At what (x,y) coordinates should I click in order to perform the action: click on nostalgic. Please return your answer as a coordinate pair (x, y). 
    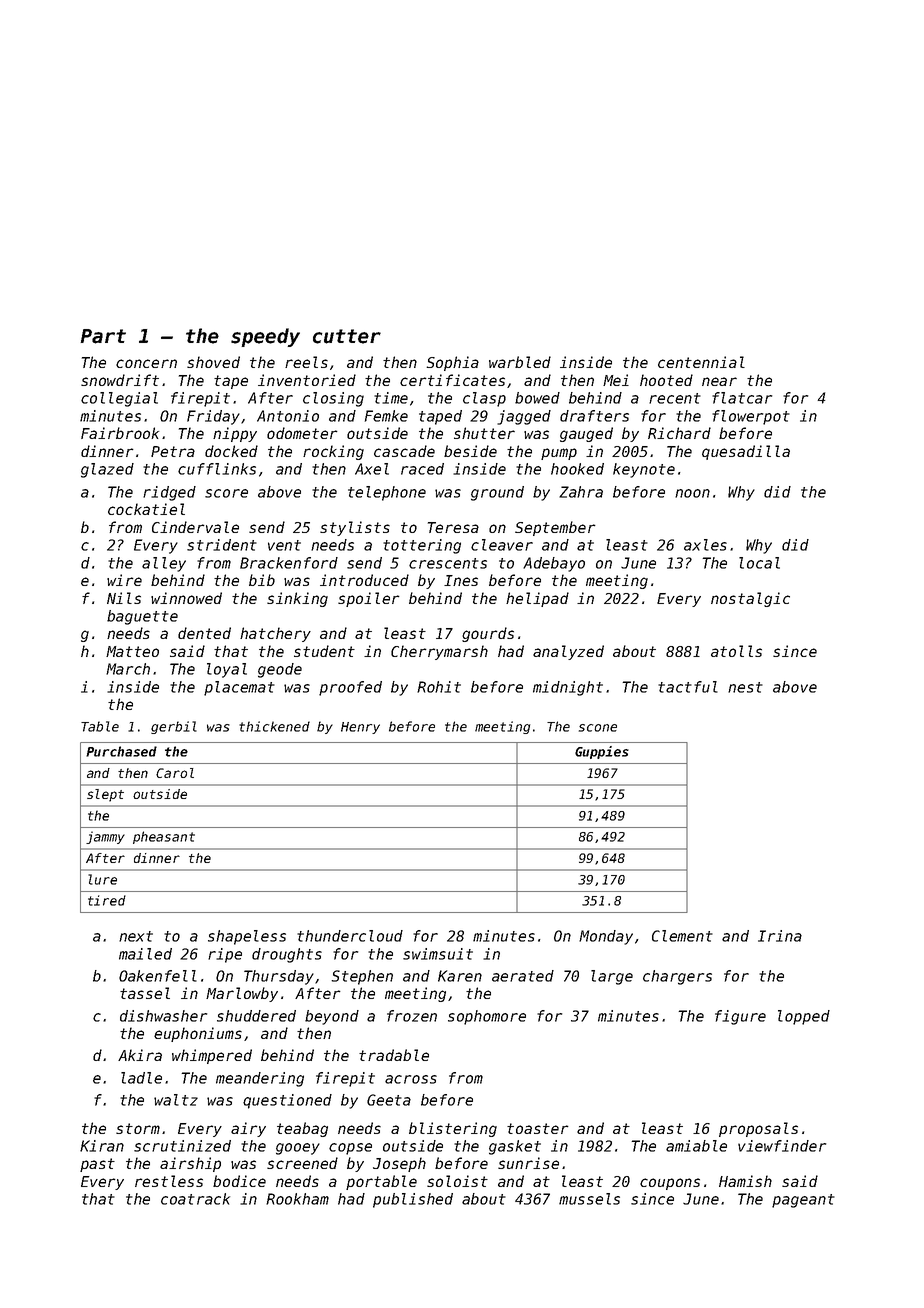
    Looking at the image, I should click on (750, 599).
